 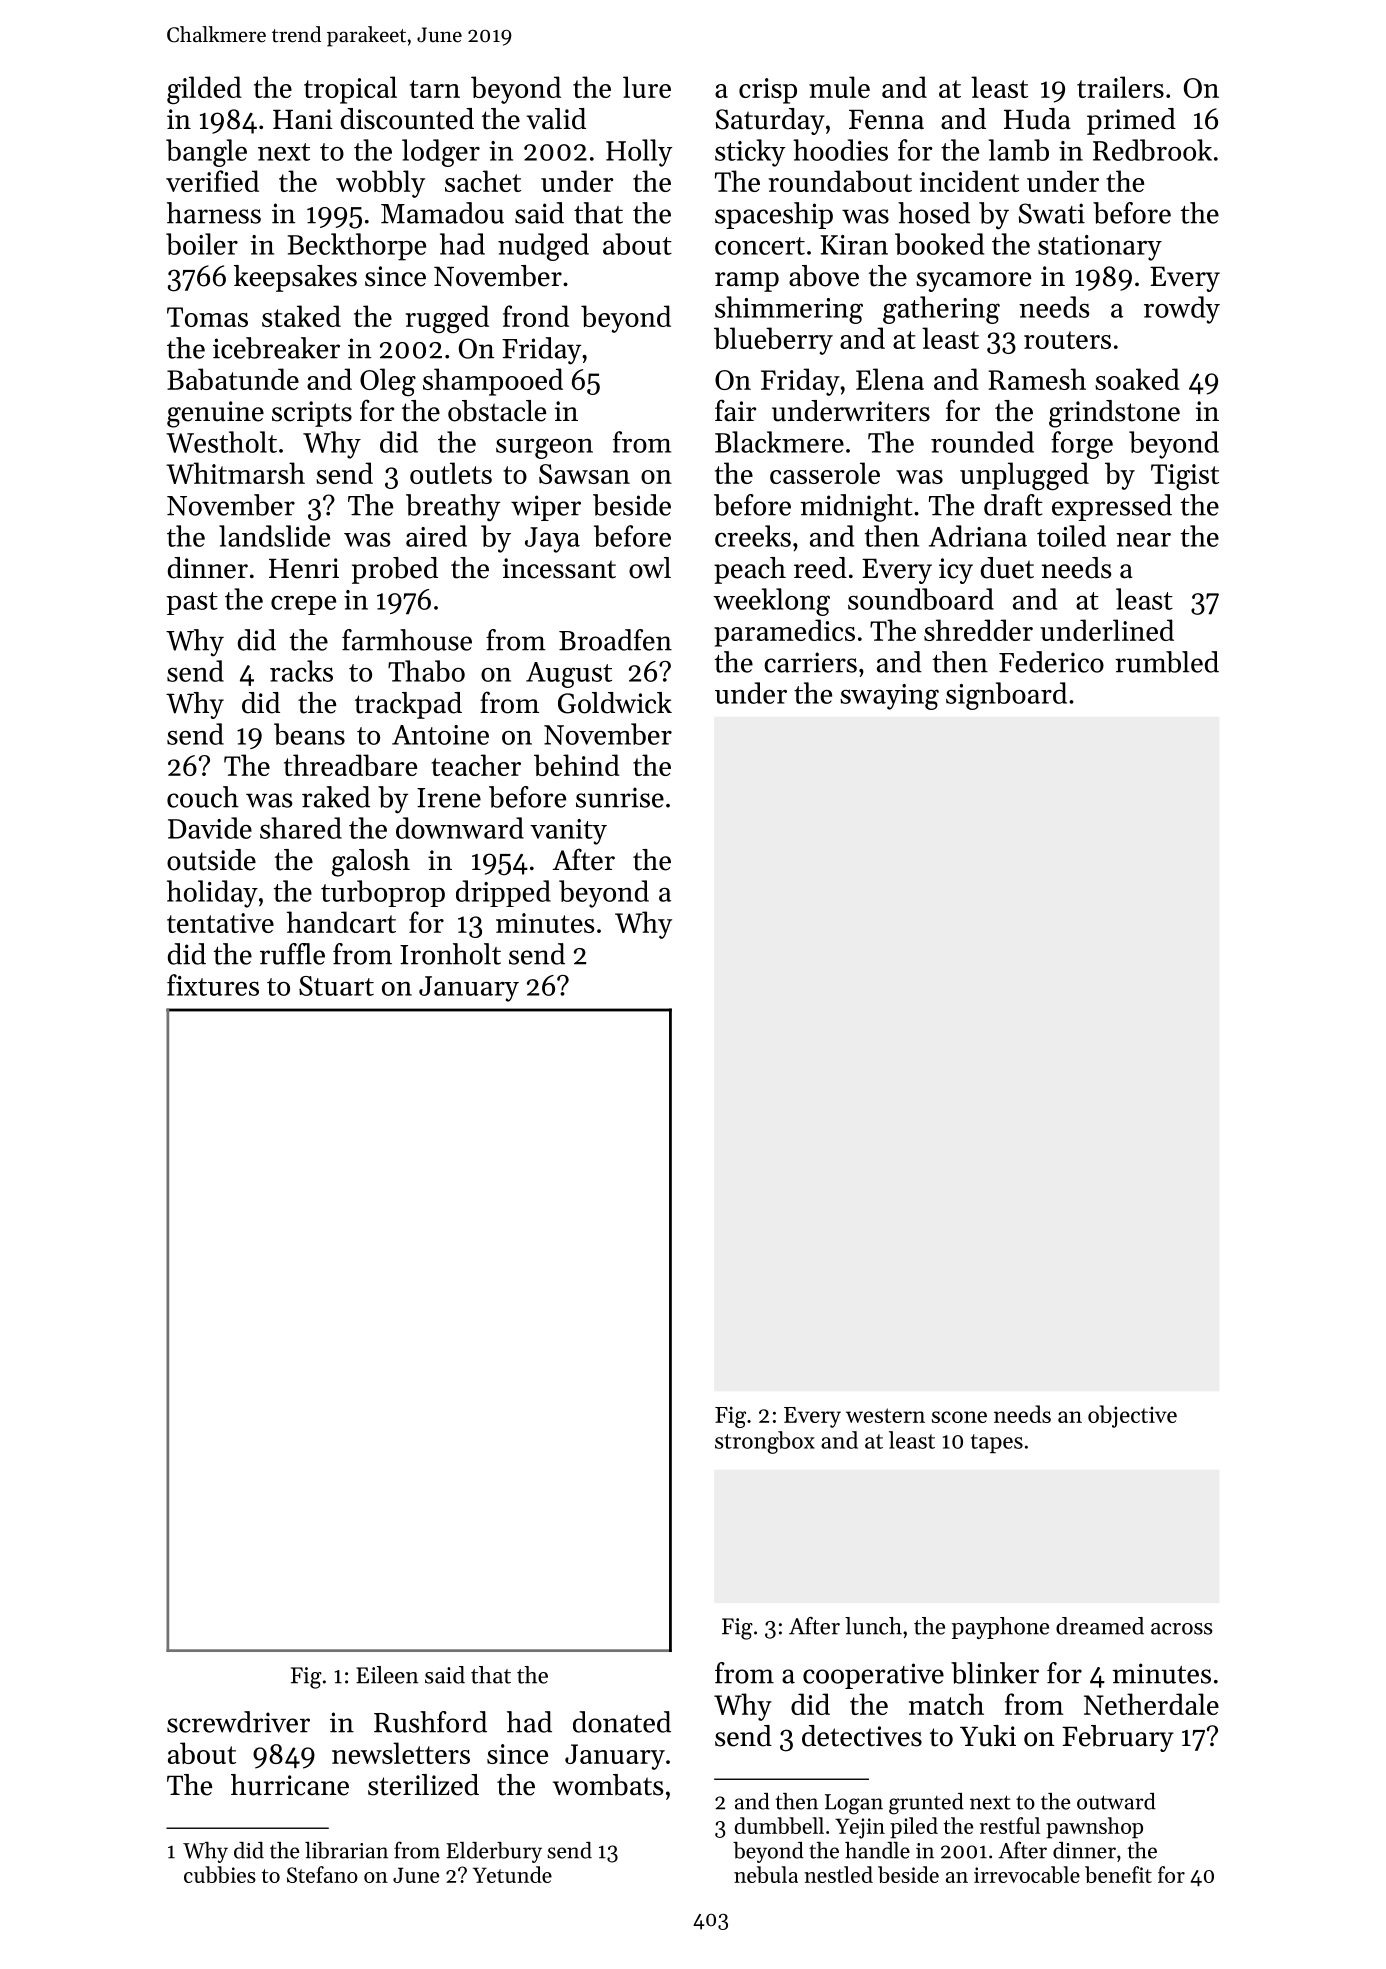 What do you see at coordinates (765, 1442) in the image?
I see `strongbox` at bounding box center [765, 1442].
